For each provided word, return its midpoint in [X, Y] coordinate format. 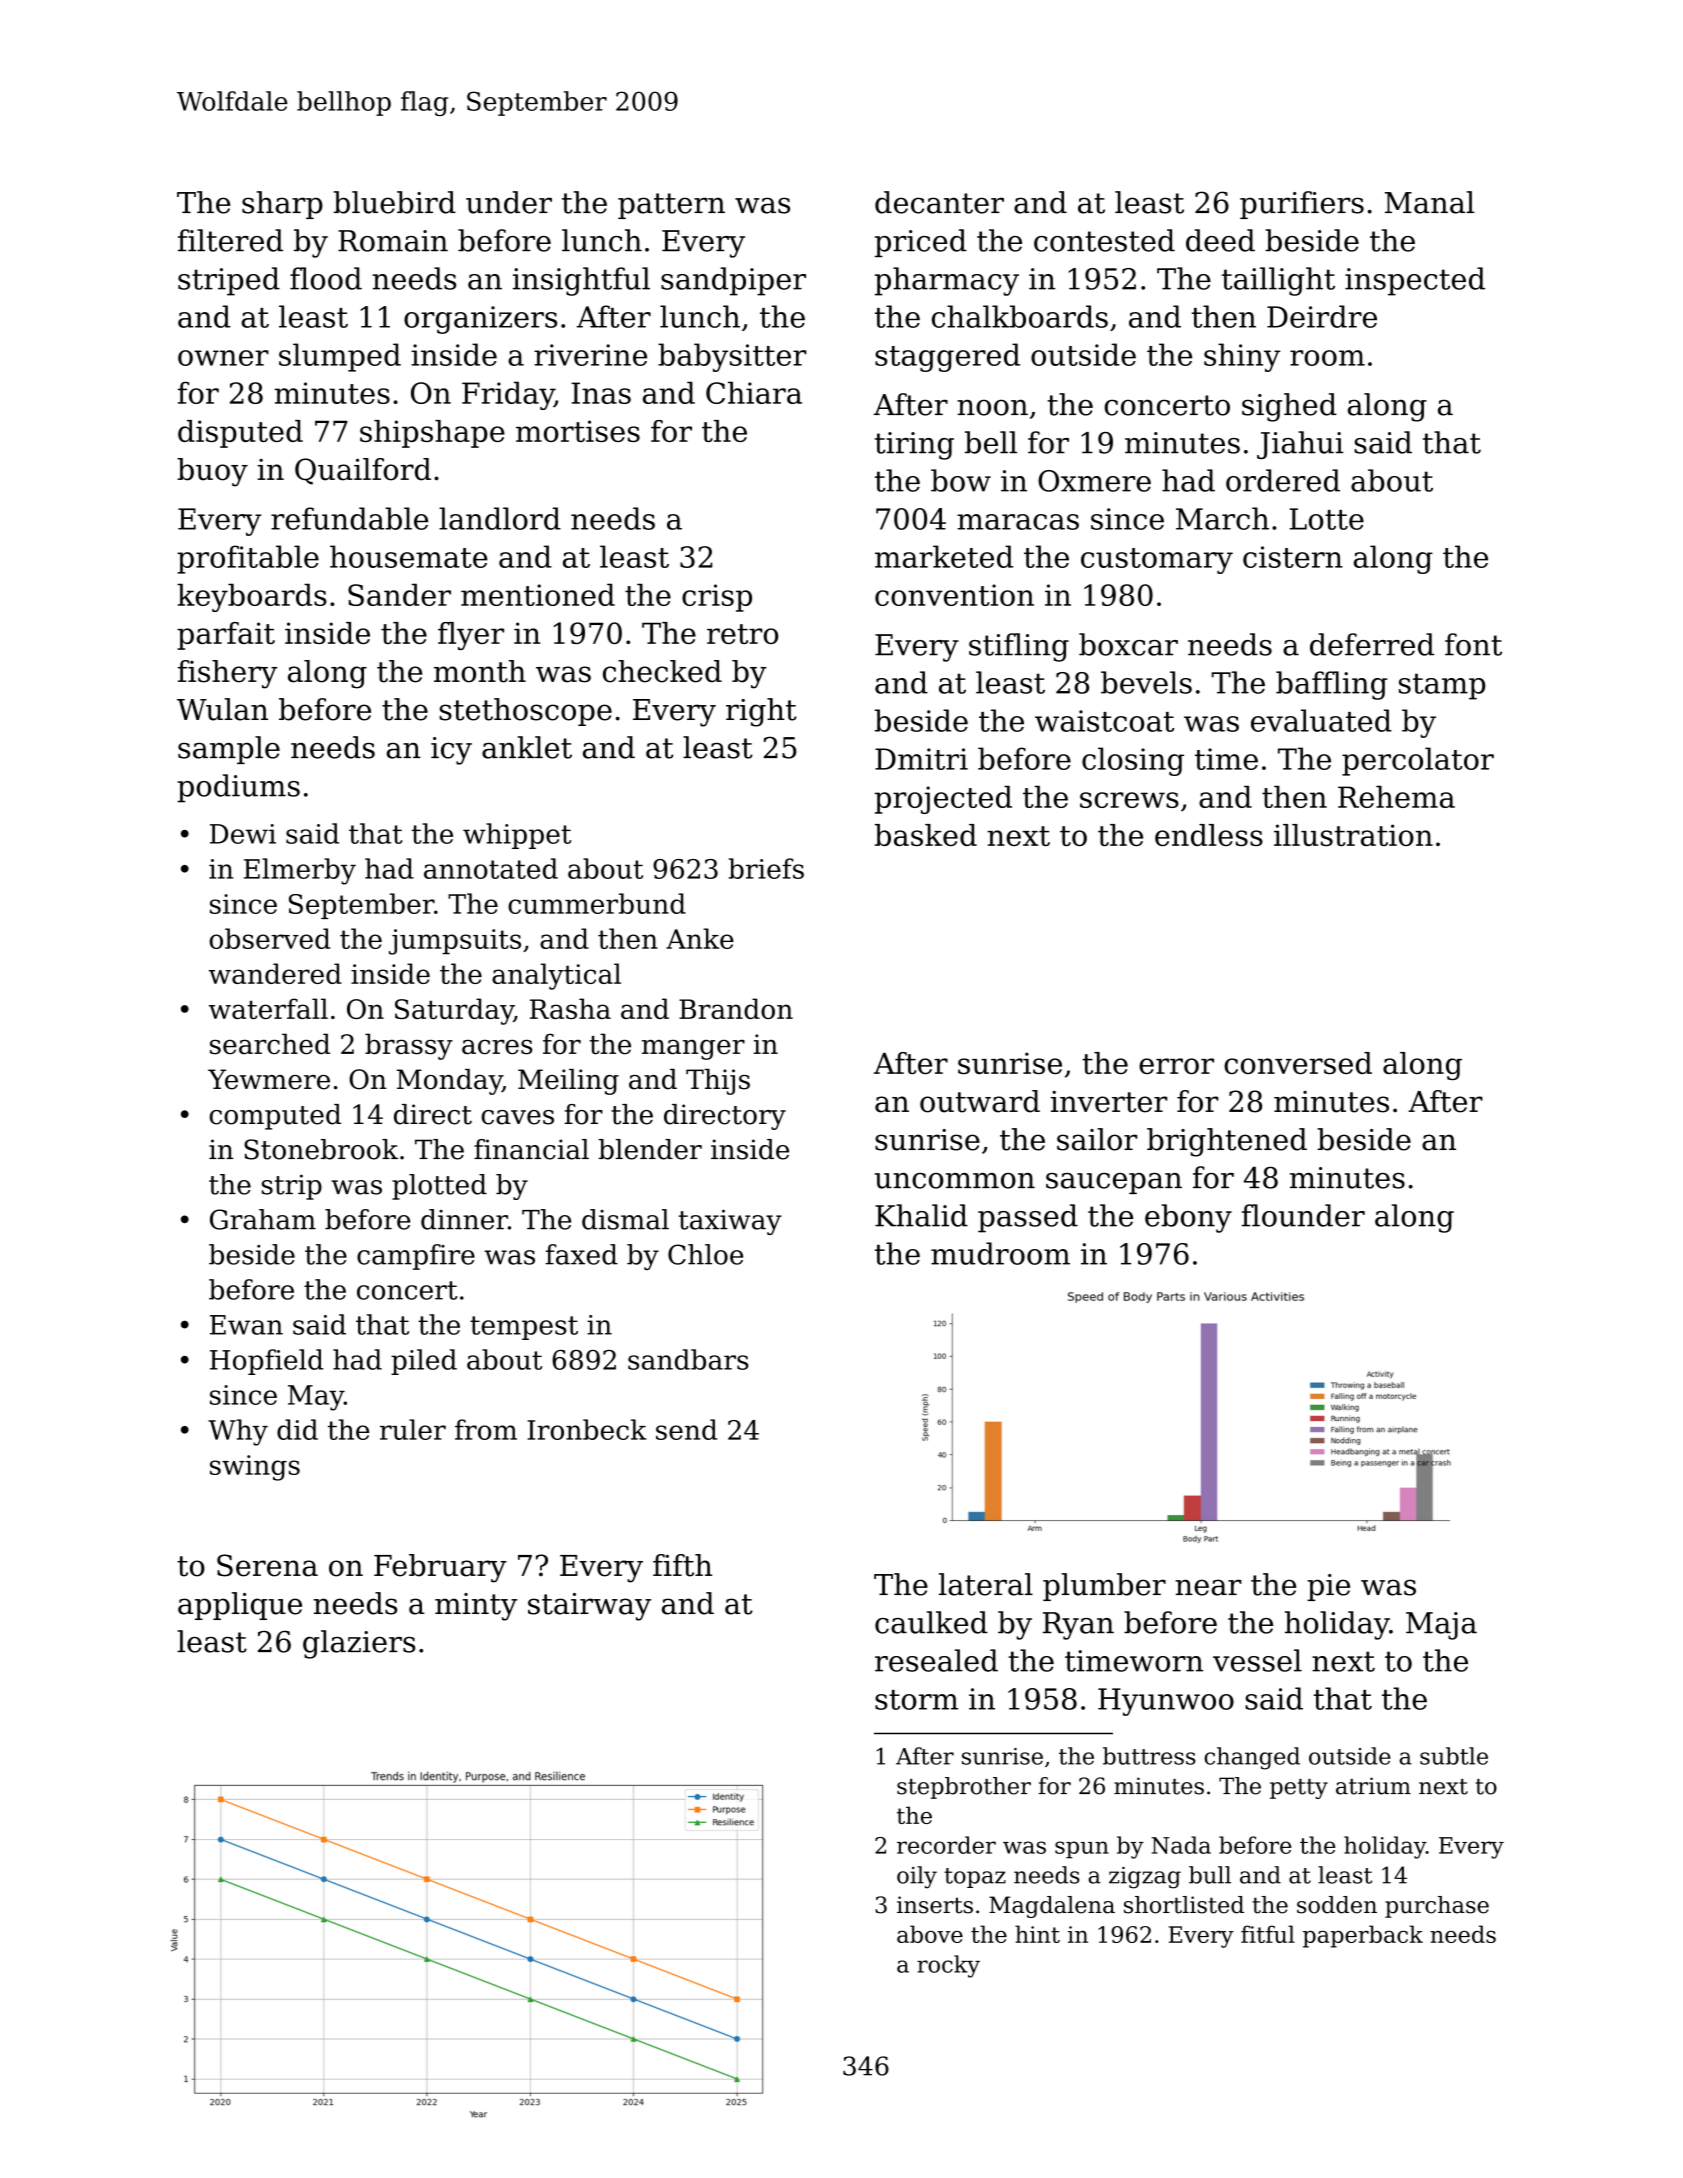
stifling [1019, 647]
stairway [589, 1607]
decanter [939, 202]
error [1176, 1066]
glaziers [359, 1644]
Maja [1441, 1626]
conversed [1298, 1063]
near [1208, 1587]
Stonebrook [321, 1149]
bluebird [395, 202]
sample [229, 750]
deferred [1372, 644]
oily [917, 1877]
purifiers [1302, 205]
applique [240, 1606]
